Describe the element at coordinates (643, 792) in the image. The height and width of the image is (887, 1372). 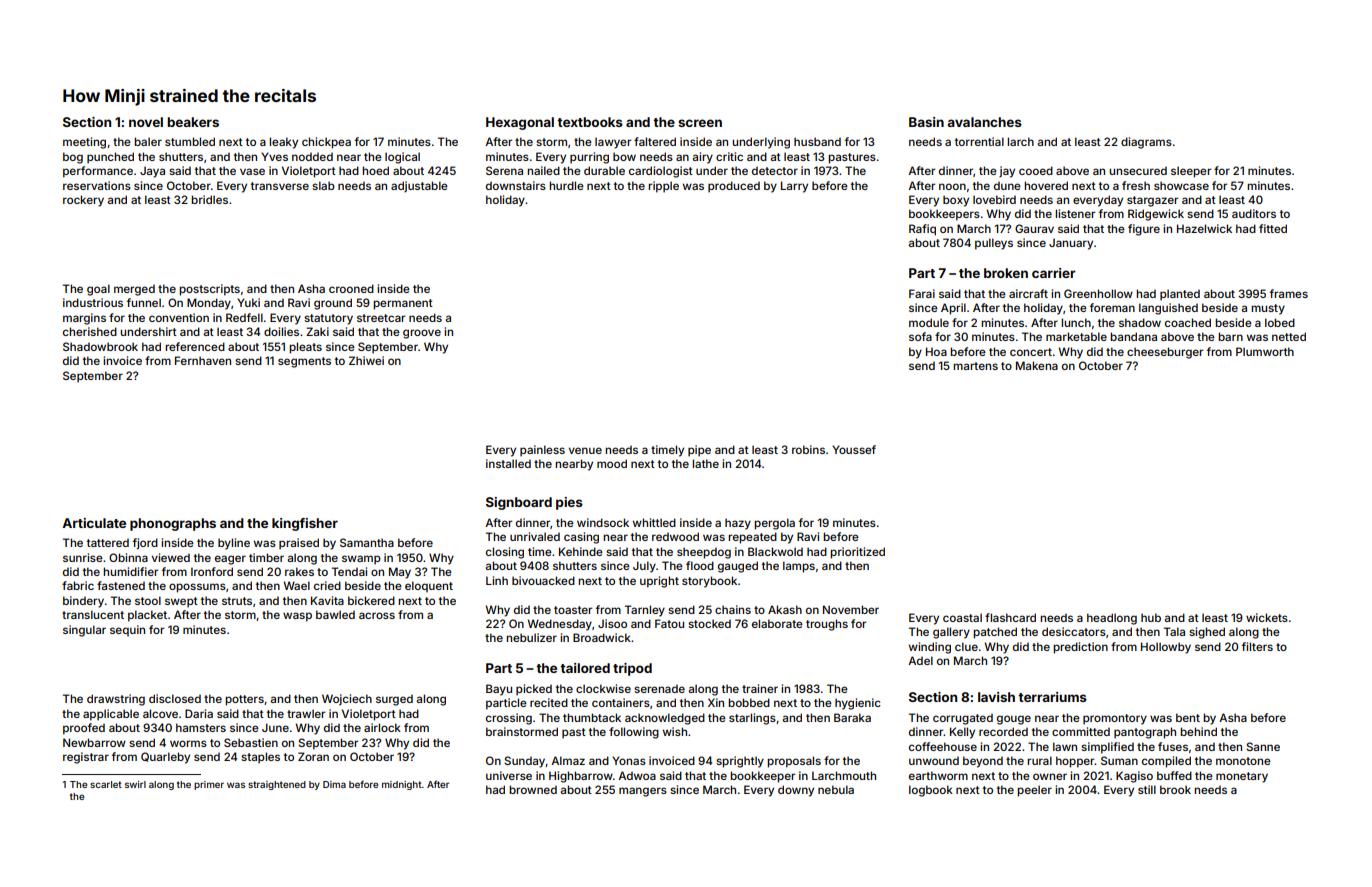
I see `mangers` at that location.
